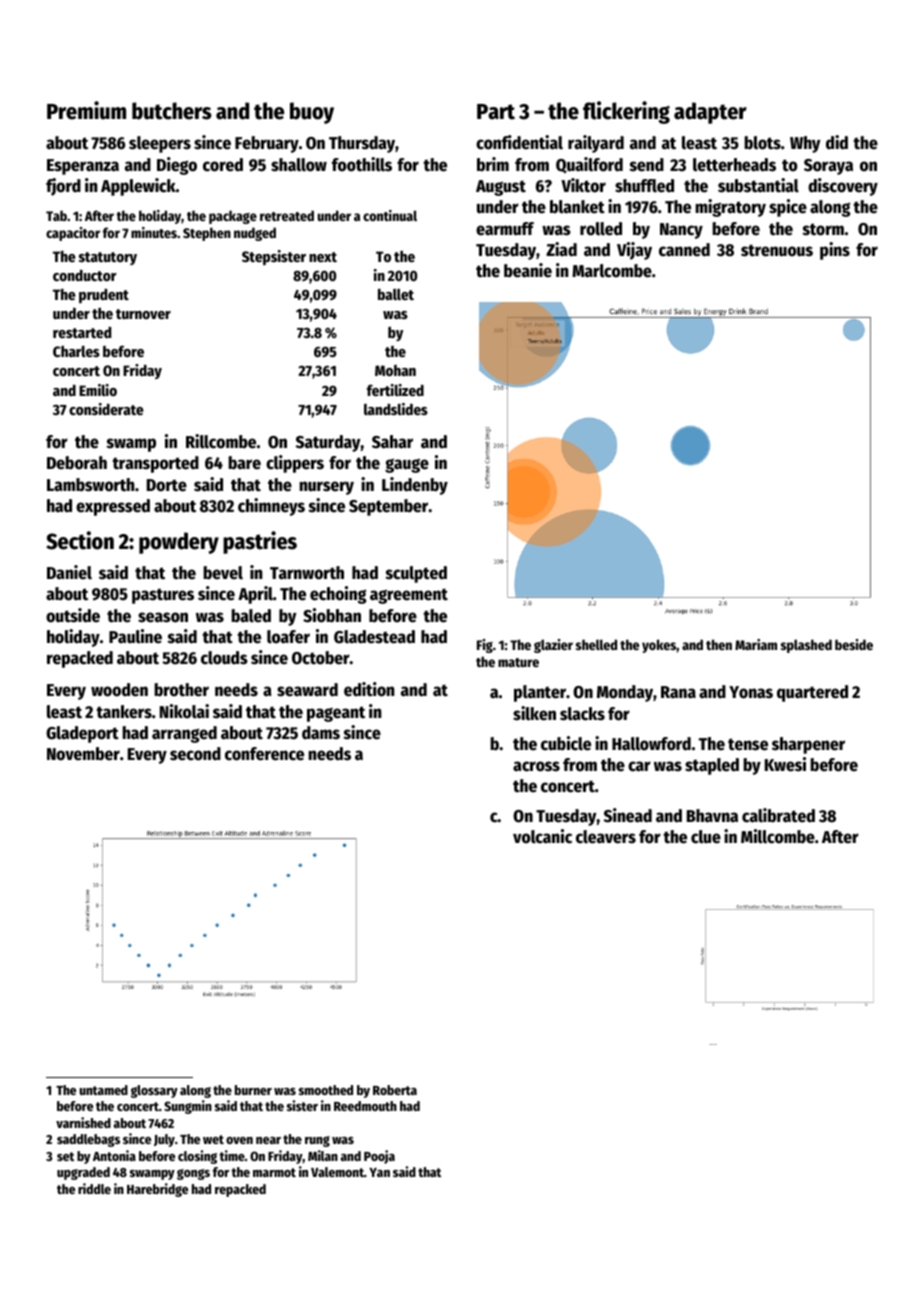  Describe the element at coordinates (86, 110) in the image. I see `Premium` at that location.
